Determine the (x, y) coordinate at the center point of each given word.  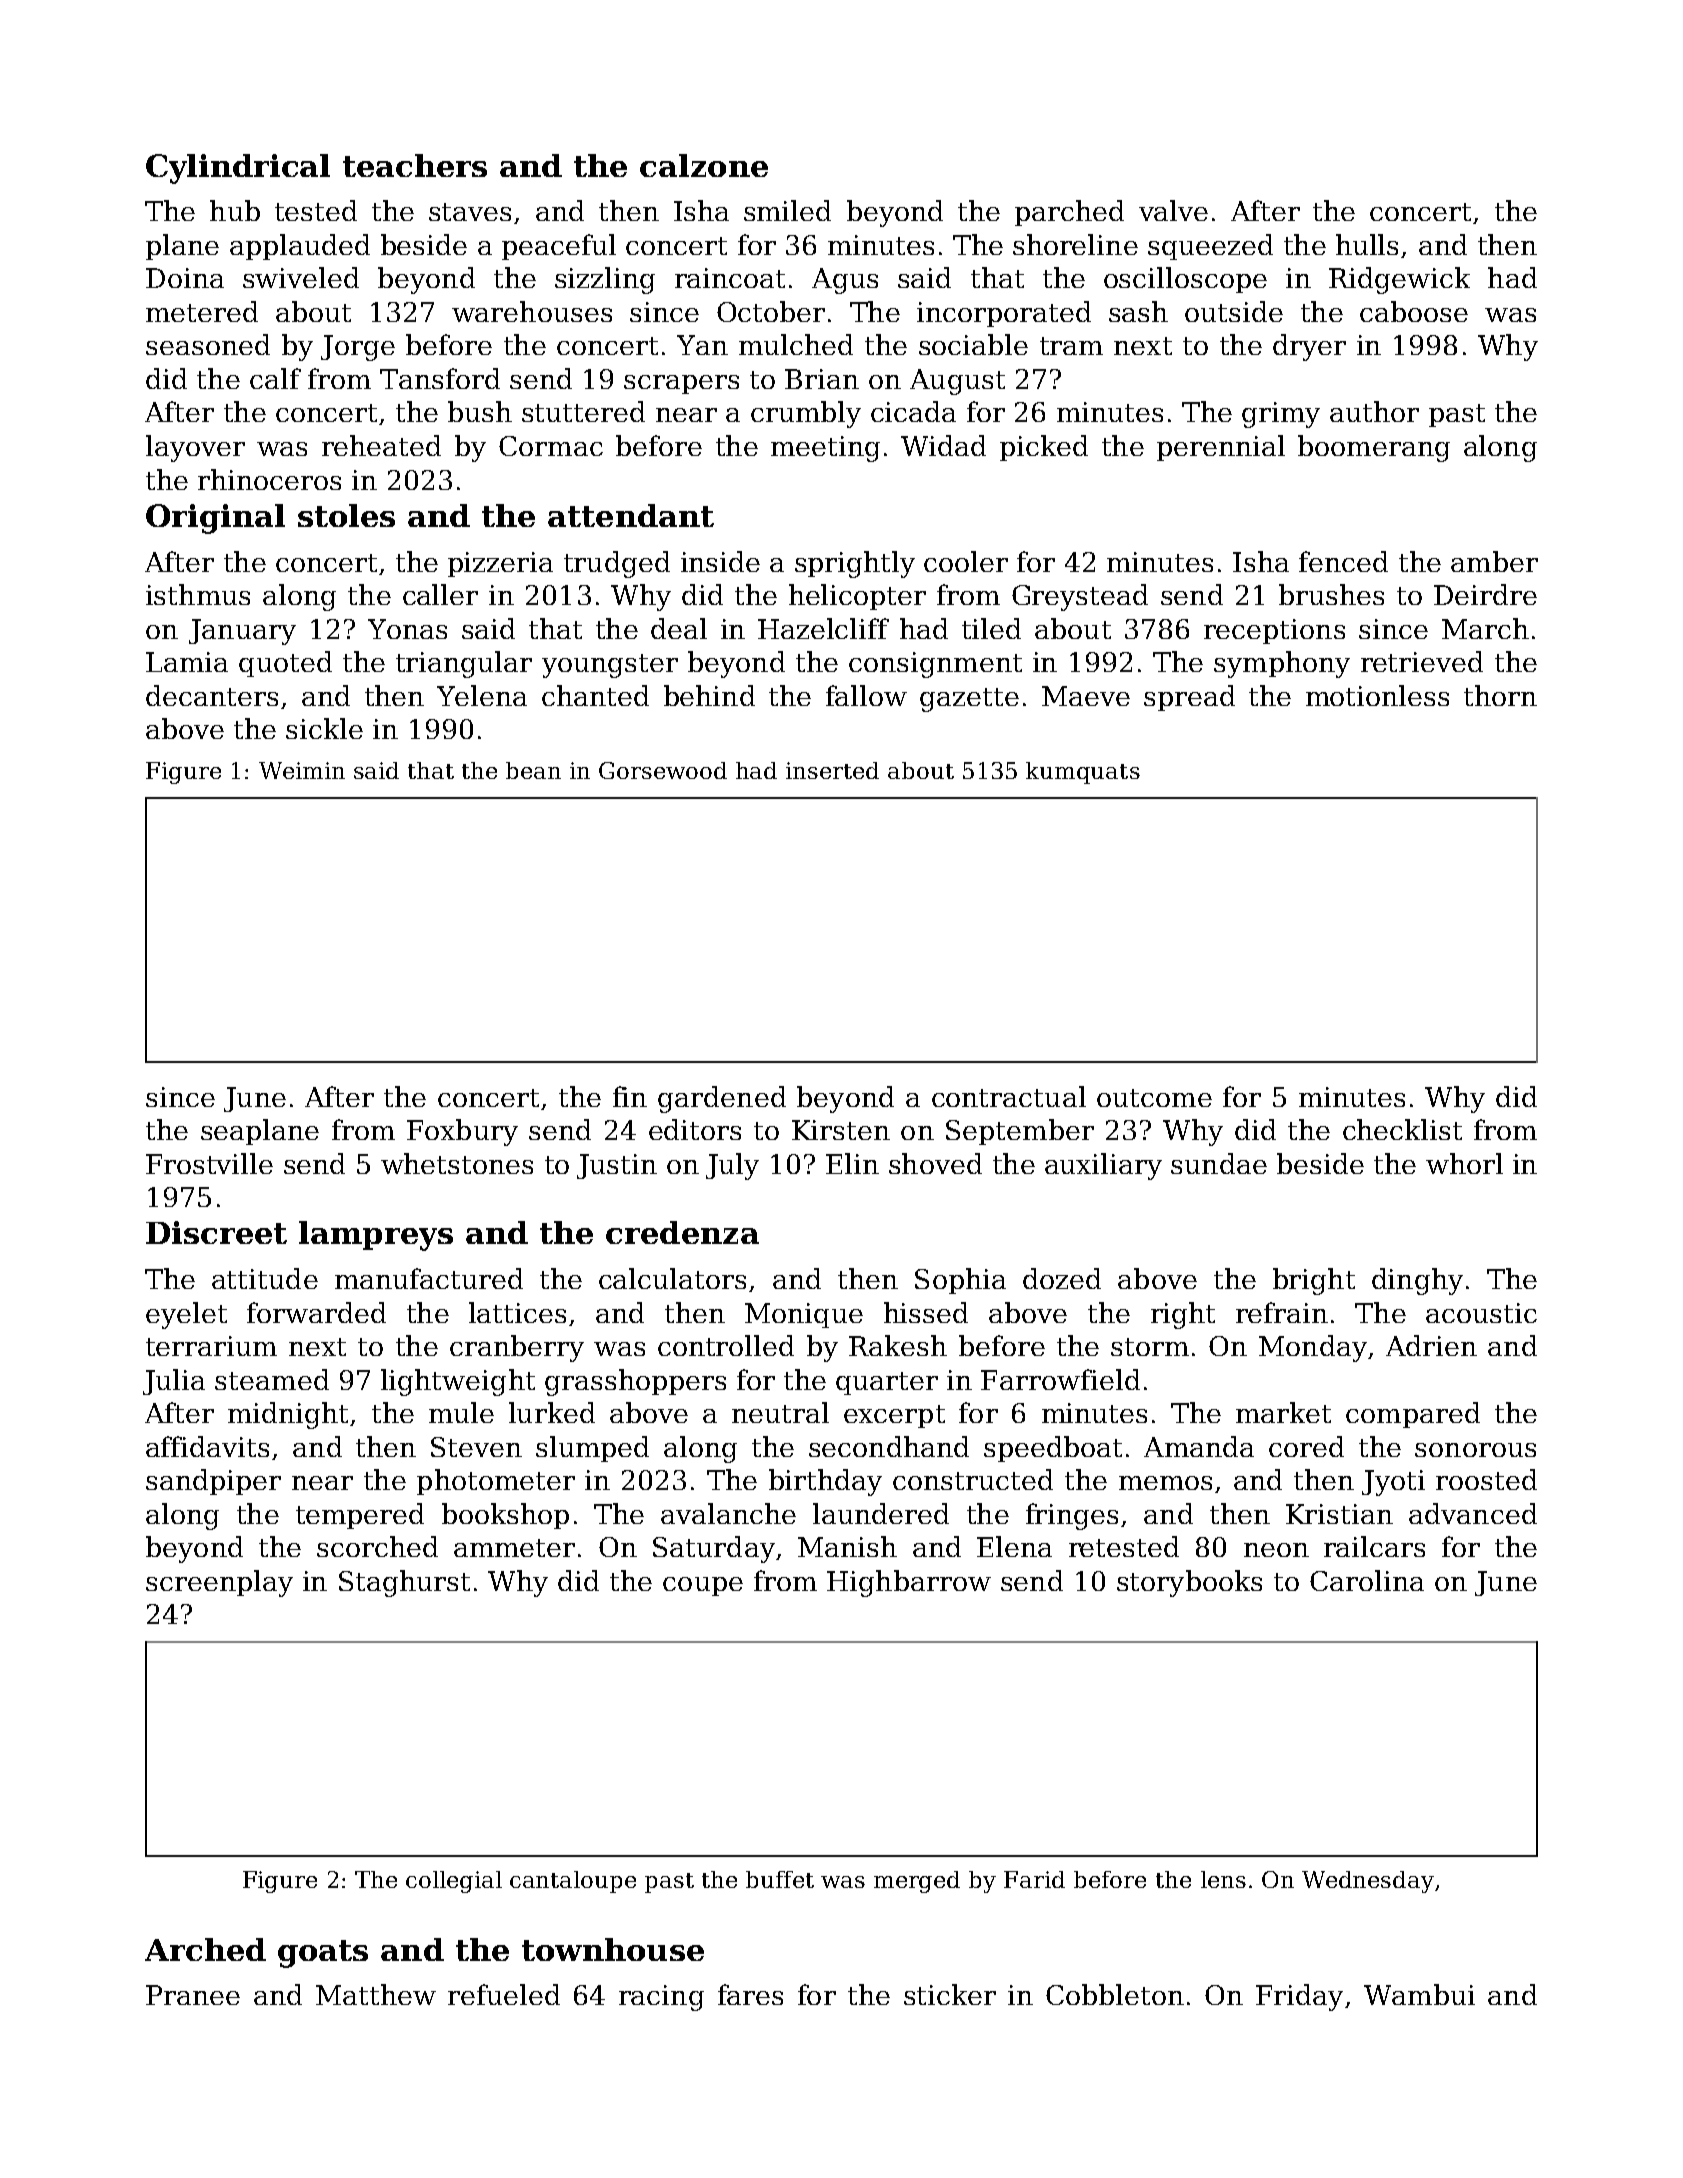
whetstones (457, 1163)
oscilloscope (1185, 280)
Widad (943, 445)
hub (235, 210)
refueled (504, 1994)
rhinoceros (269, 479)
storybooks (1189, 1583)
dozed (1062, 1278)
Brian (822, 379)
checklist (1402, 1129)
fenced (1343, 561)
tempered (360, 1516)
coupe (703, 1586)
